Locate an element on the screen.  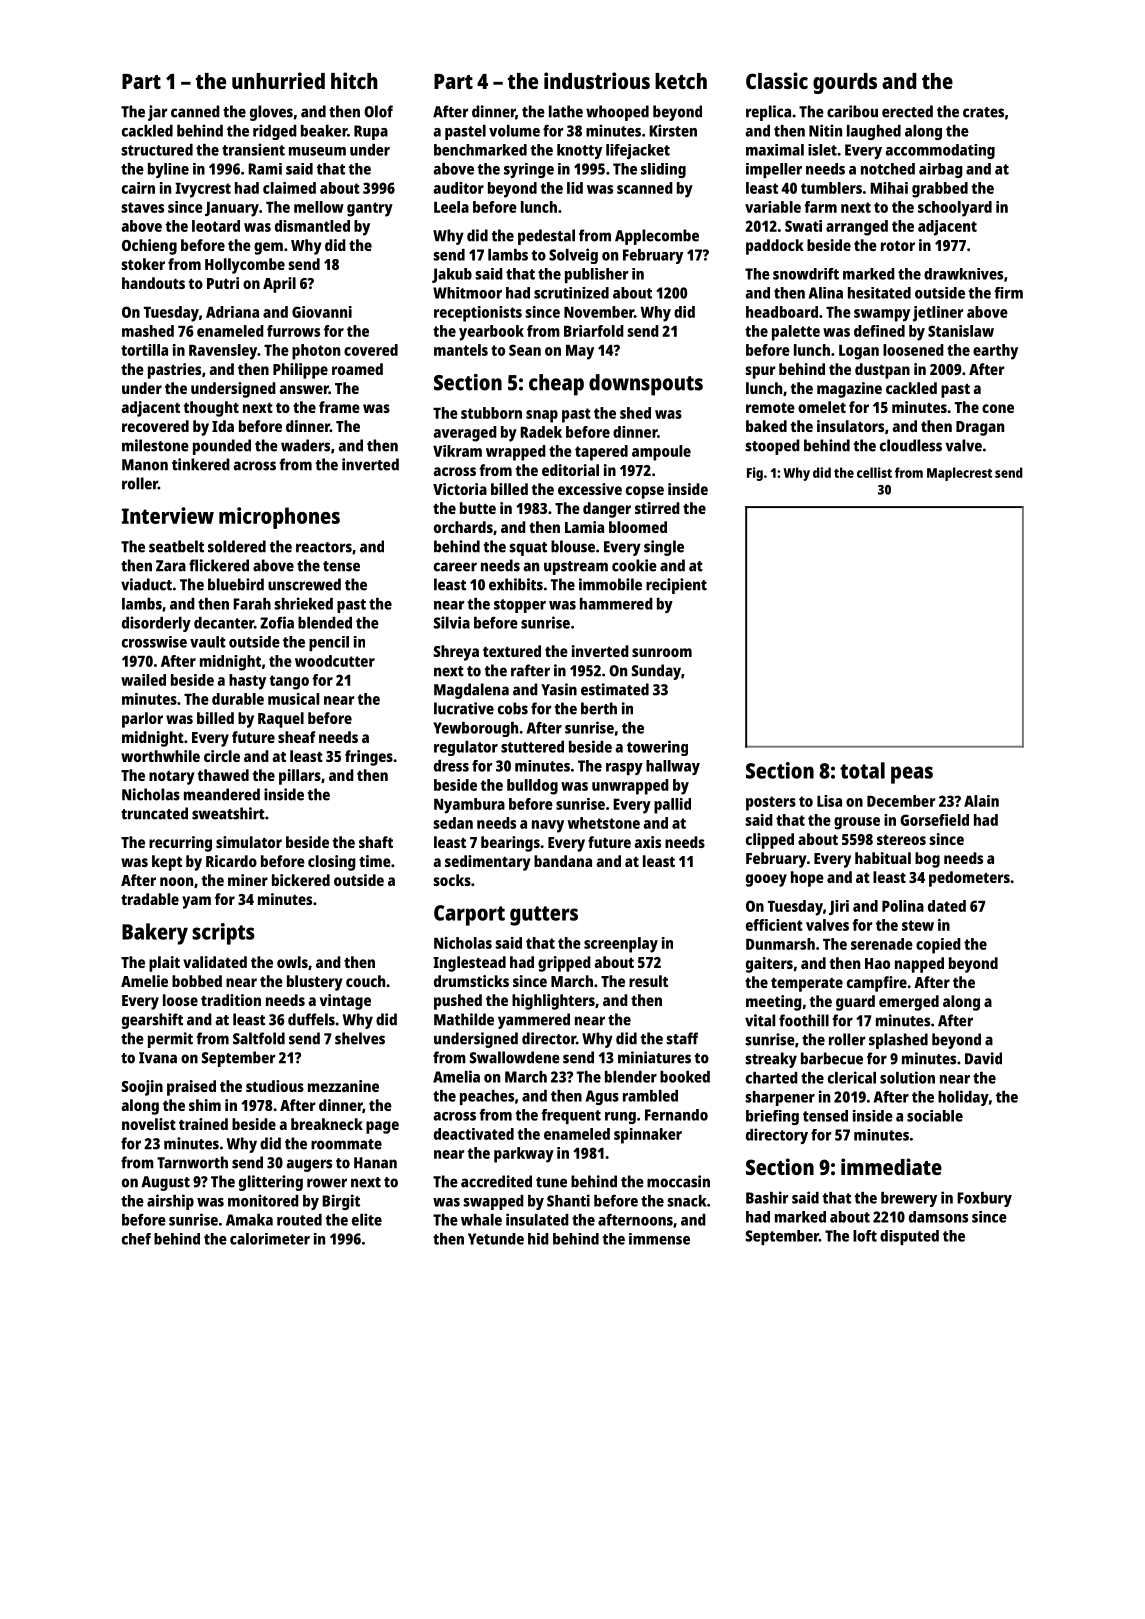
auditor is located at coordinates (458, 188).
